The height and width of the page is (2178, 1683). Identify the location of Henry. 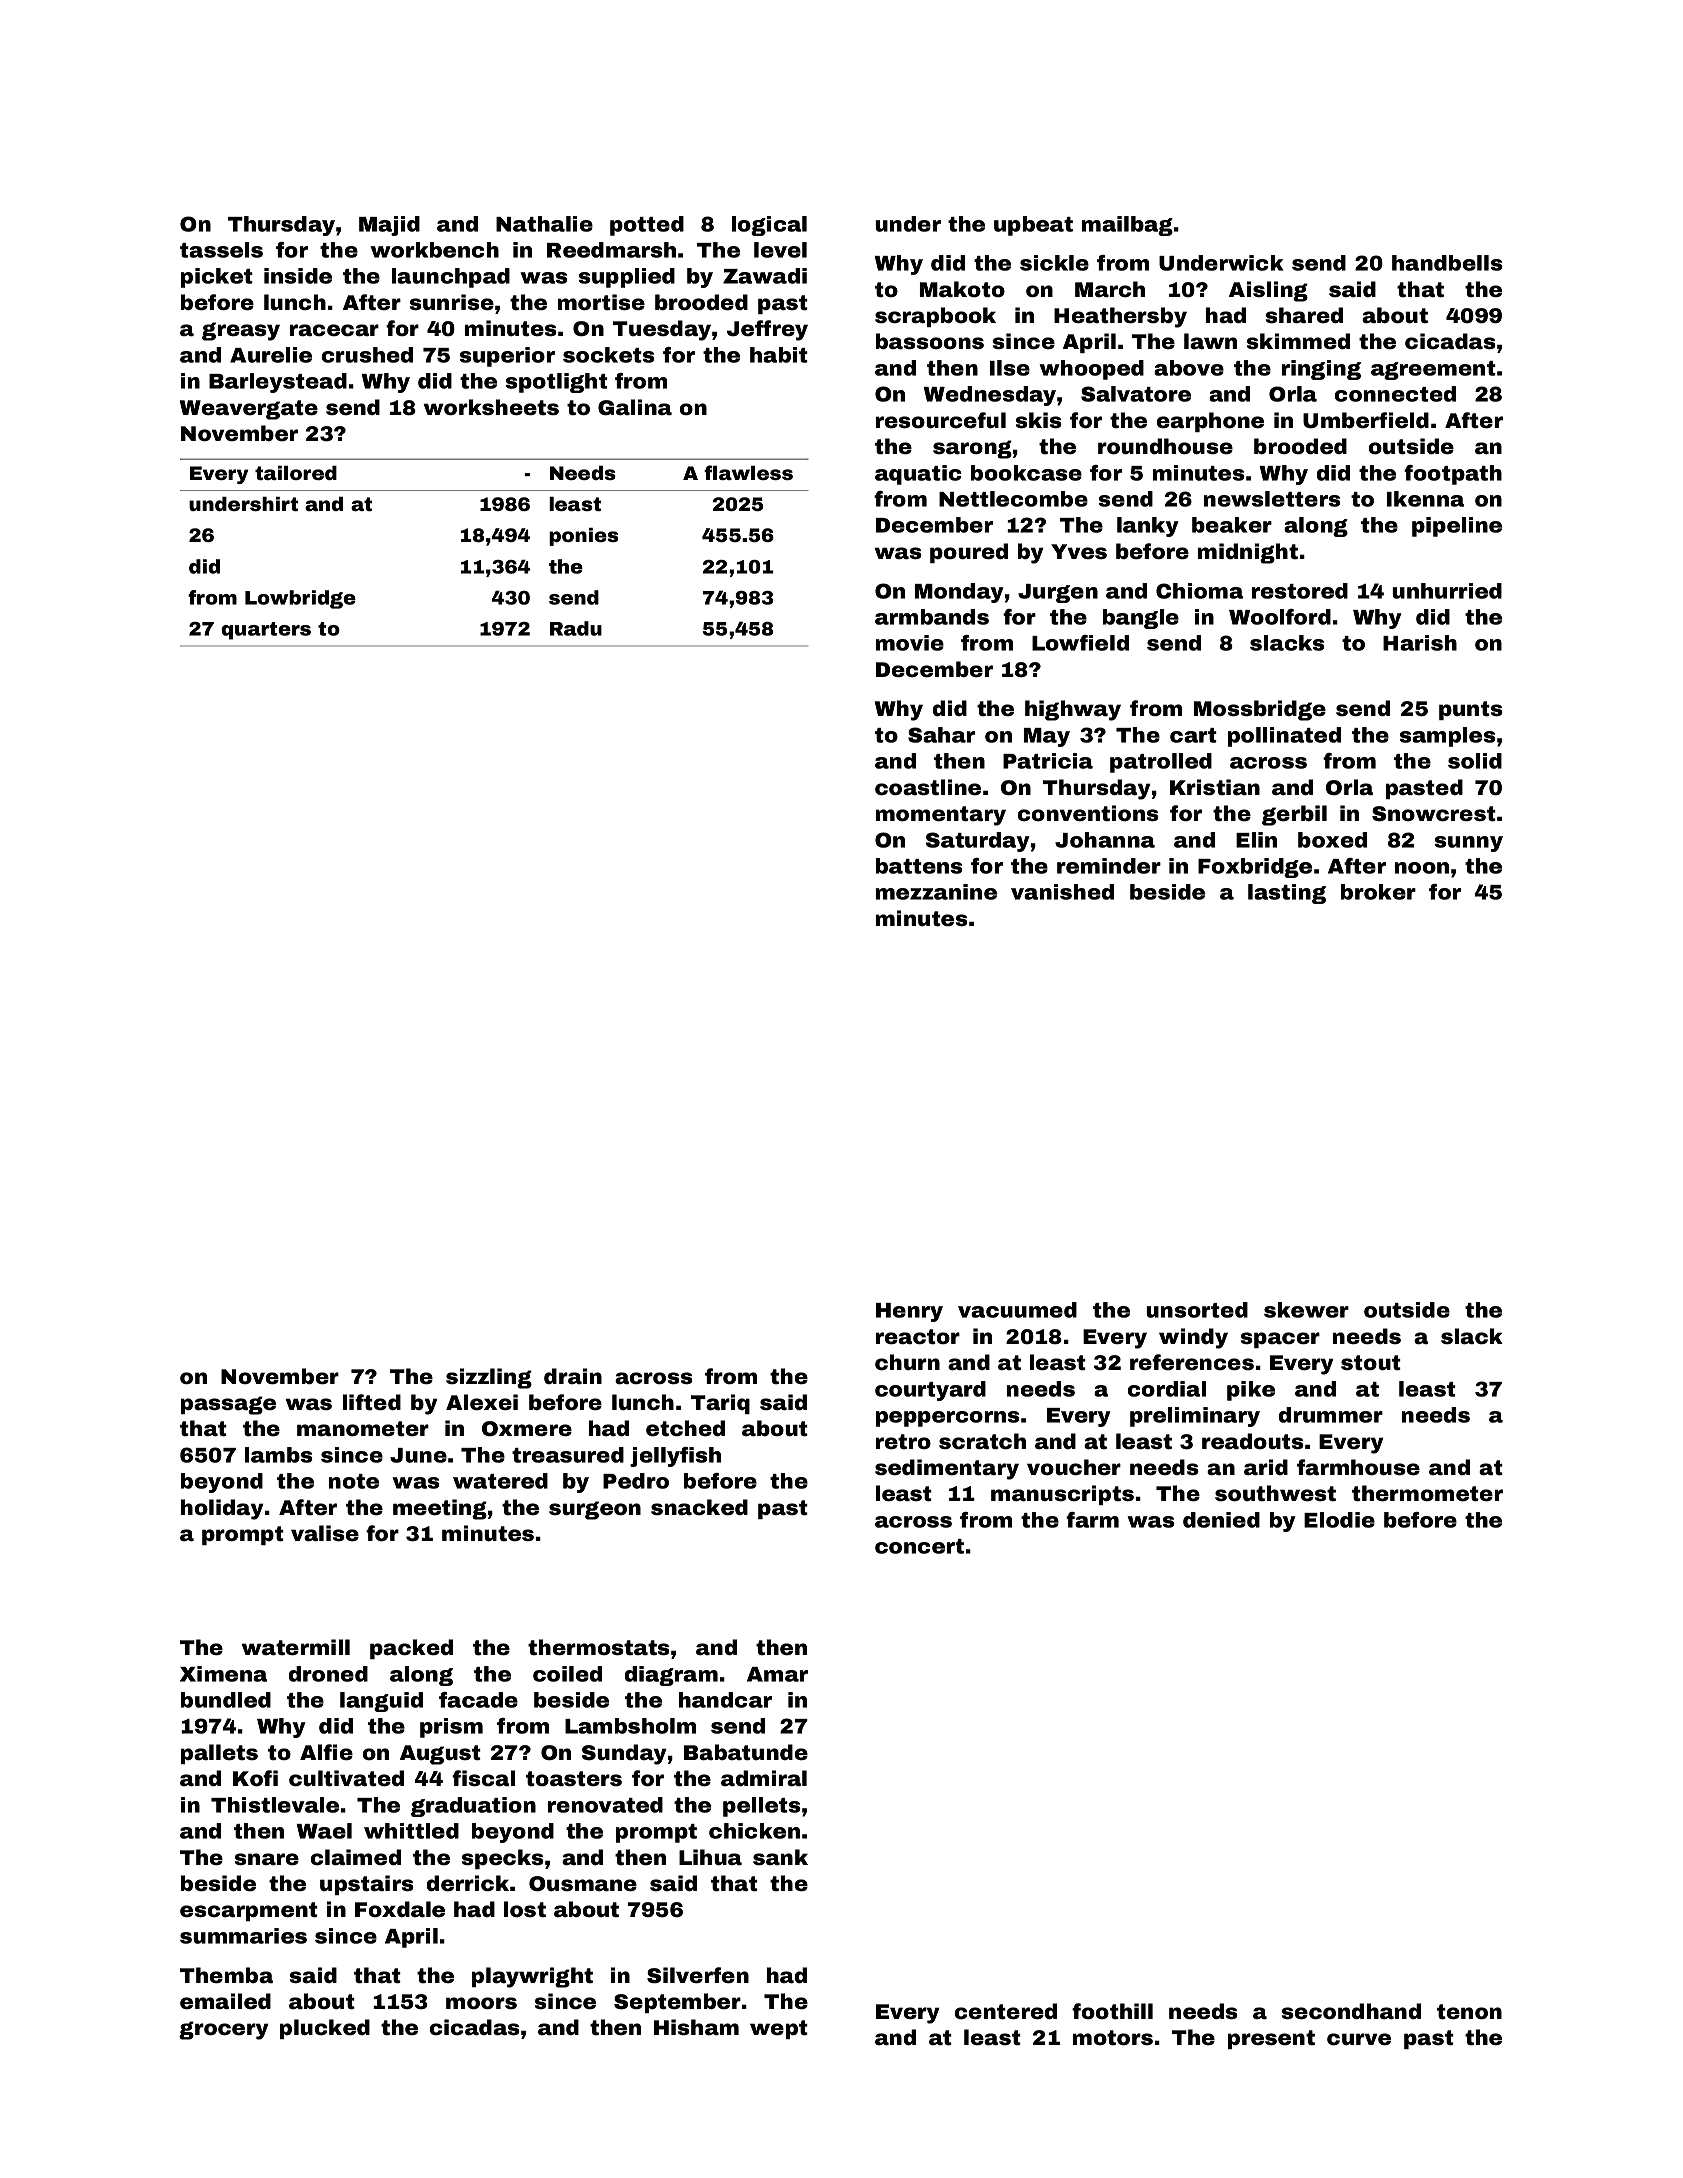
(909, 1312).
